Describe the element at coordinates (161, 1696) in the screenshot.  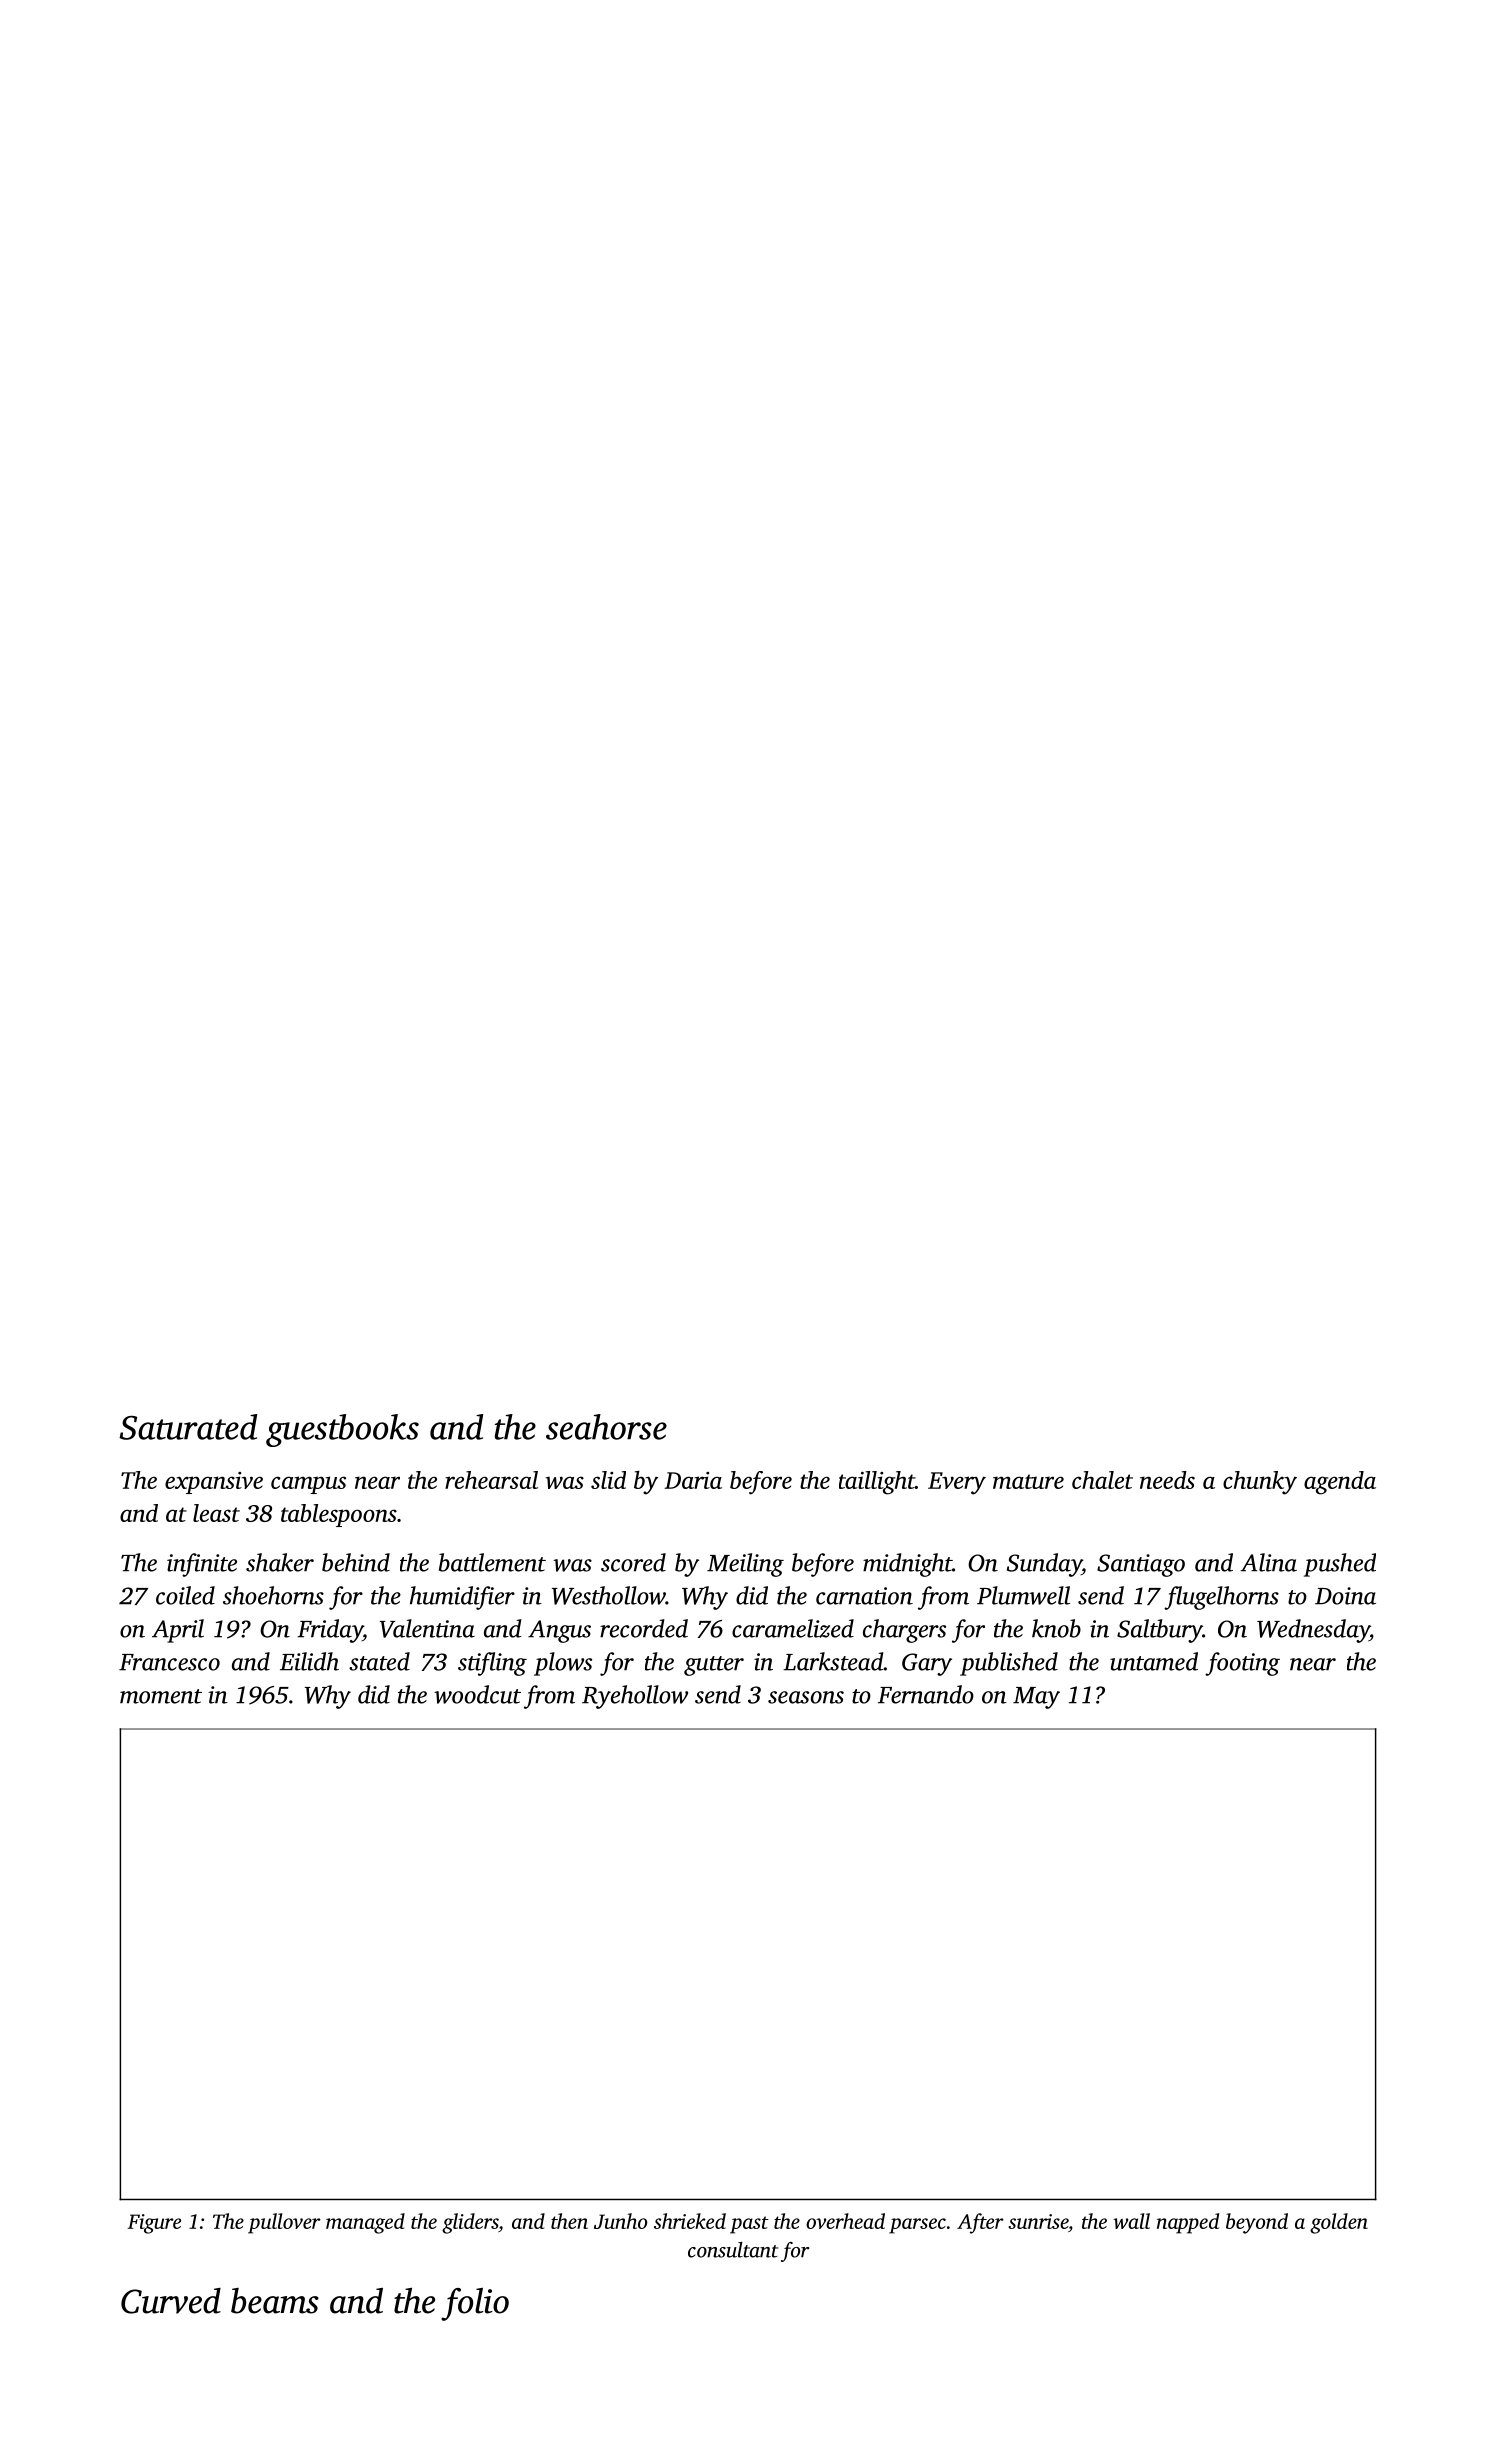
I see `moment` at that location.
